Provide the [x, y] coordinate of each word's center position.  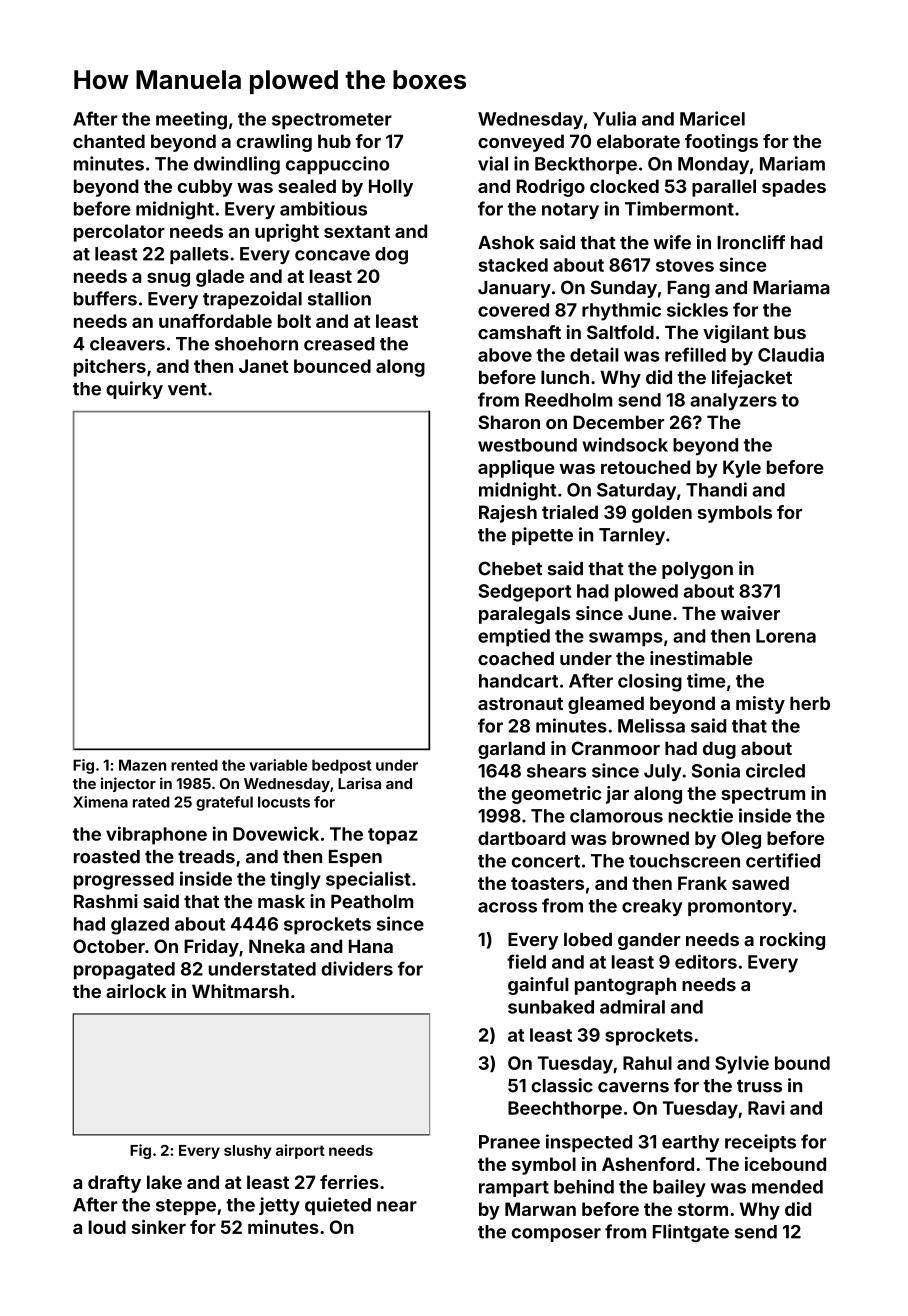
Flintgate [691, 1233]
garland [511, 750]
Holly [391, 188]
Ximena [100, 802]
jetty [279, 1206]
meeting [191, 120]
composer [556, 1235]
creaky [652, 907]
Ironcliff [751, 242]
